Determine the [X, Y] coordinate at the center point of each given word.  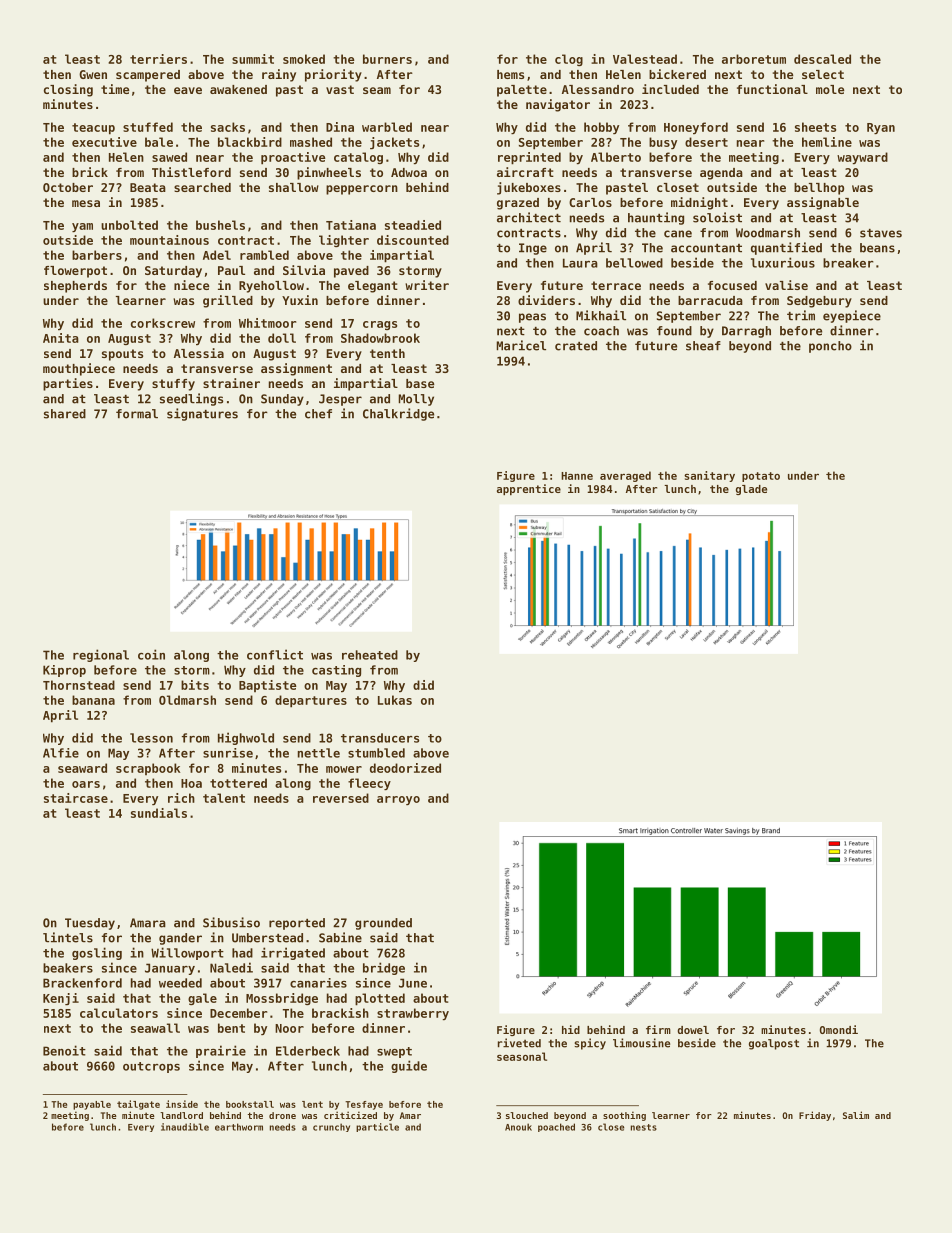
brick [90, 172]
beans [877, 248]
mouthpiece [79, 369]
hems [510, 74]
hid [571, 1029]
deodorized [405, 768]
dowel [693, 1030]
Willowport [187, 953]
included [670, 89]
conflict [275, 654]
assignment [296, 369]
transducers [380, 738]
